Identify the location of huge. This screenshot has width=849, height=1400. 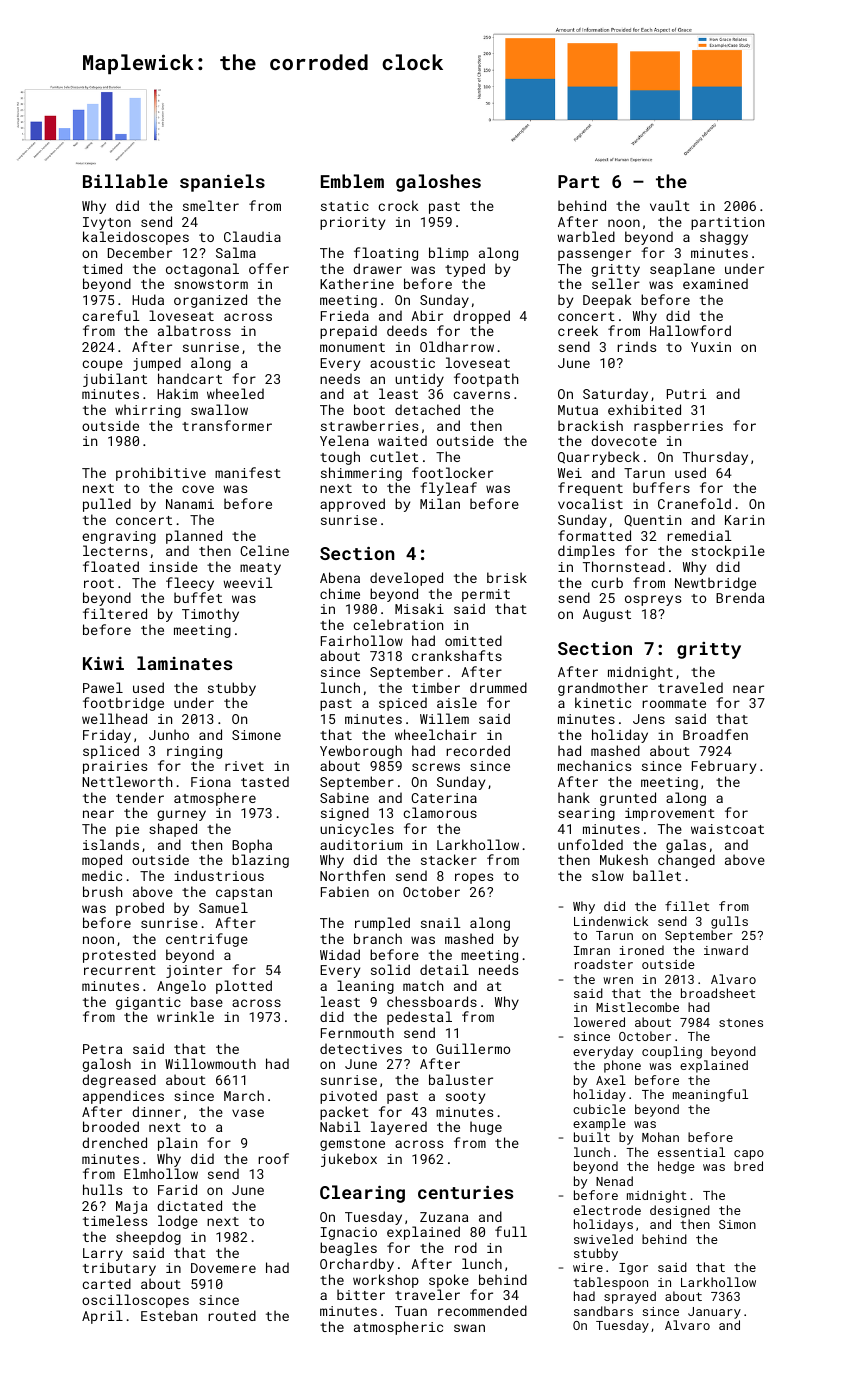
(486, 1128).
